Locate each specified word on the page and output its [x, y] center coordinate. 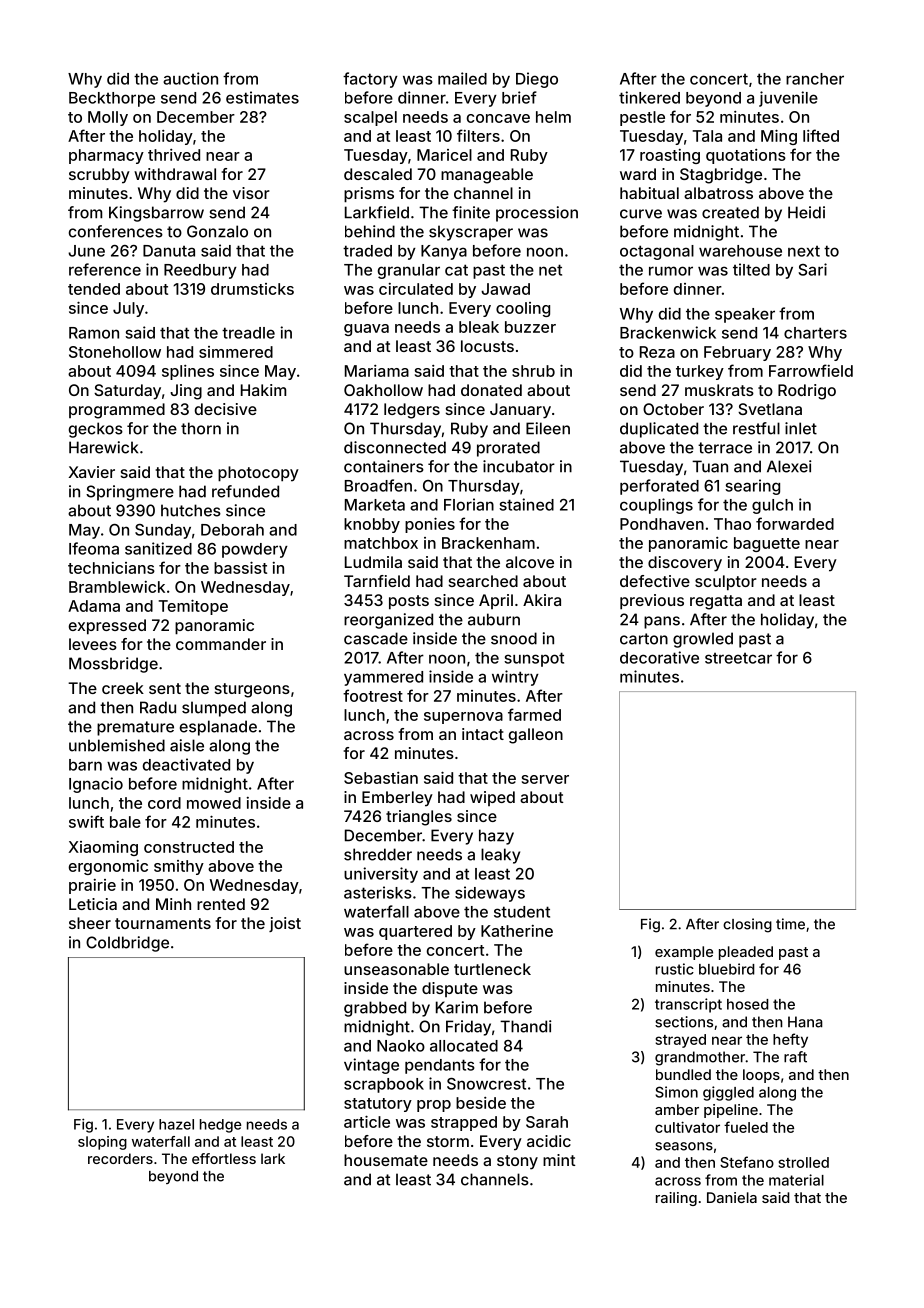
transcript [688, 1005]
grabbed [375, 1009]
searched [483, 581]
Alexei [789, 466]
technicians [111, 568]
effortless [224, 1158]
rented [221, 904]
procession [537, 214]
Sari [812, 269]
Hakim [263, 390]
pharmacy [106, 156]
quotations [746, 156]
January [520, 411]
